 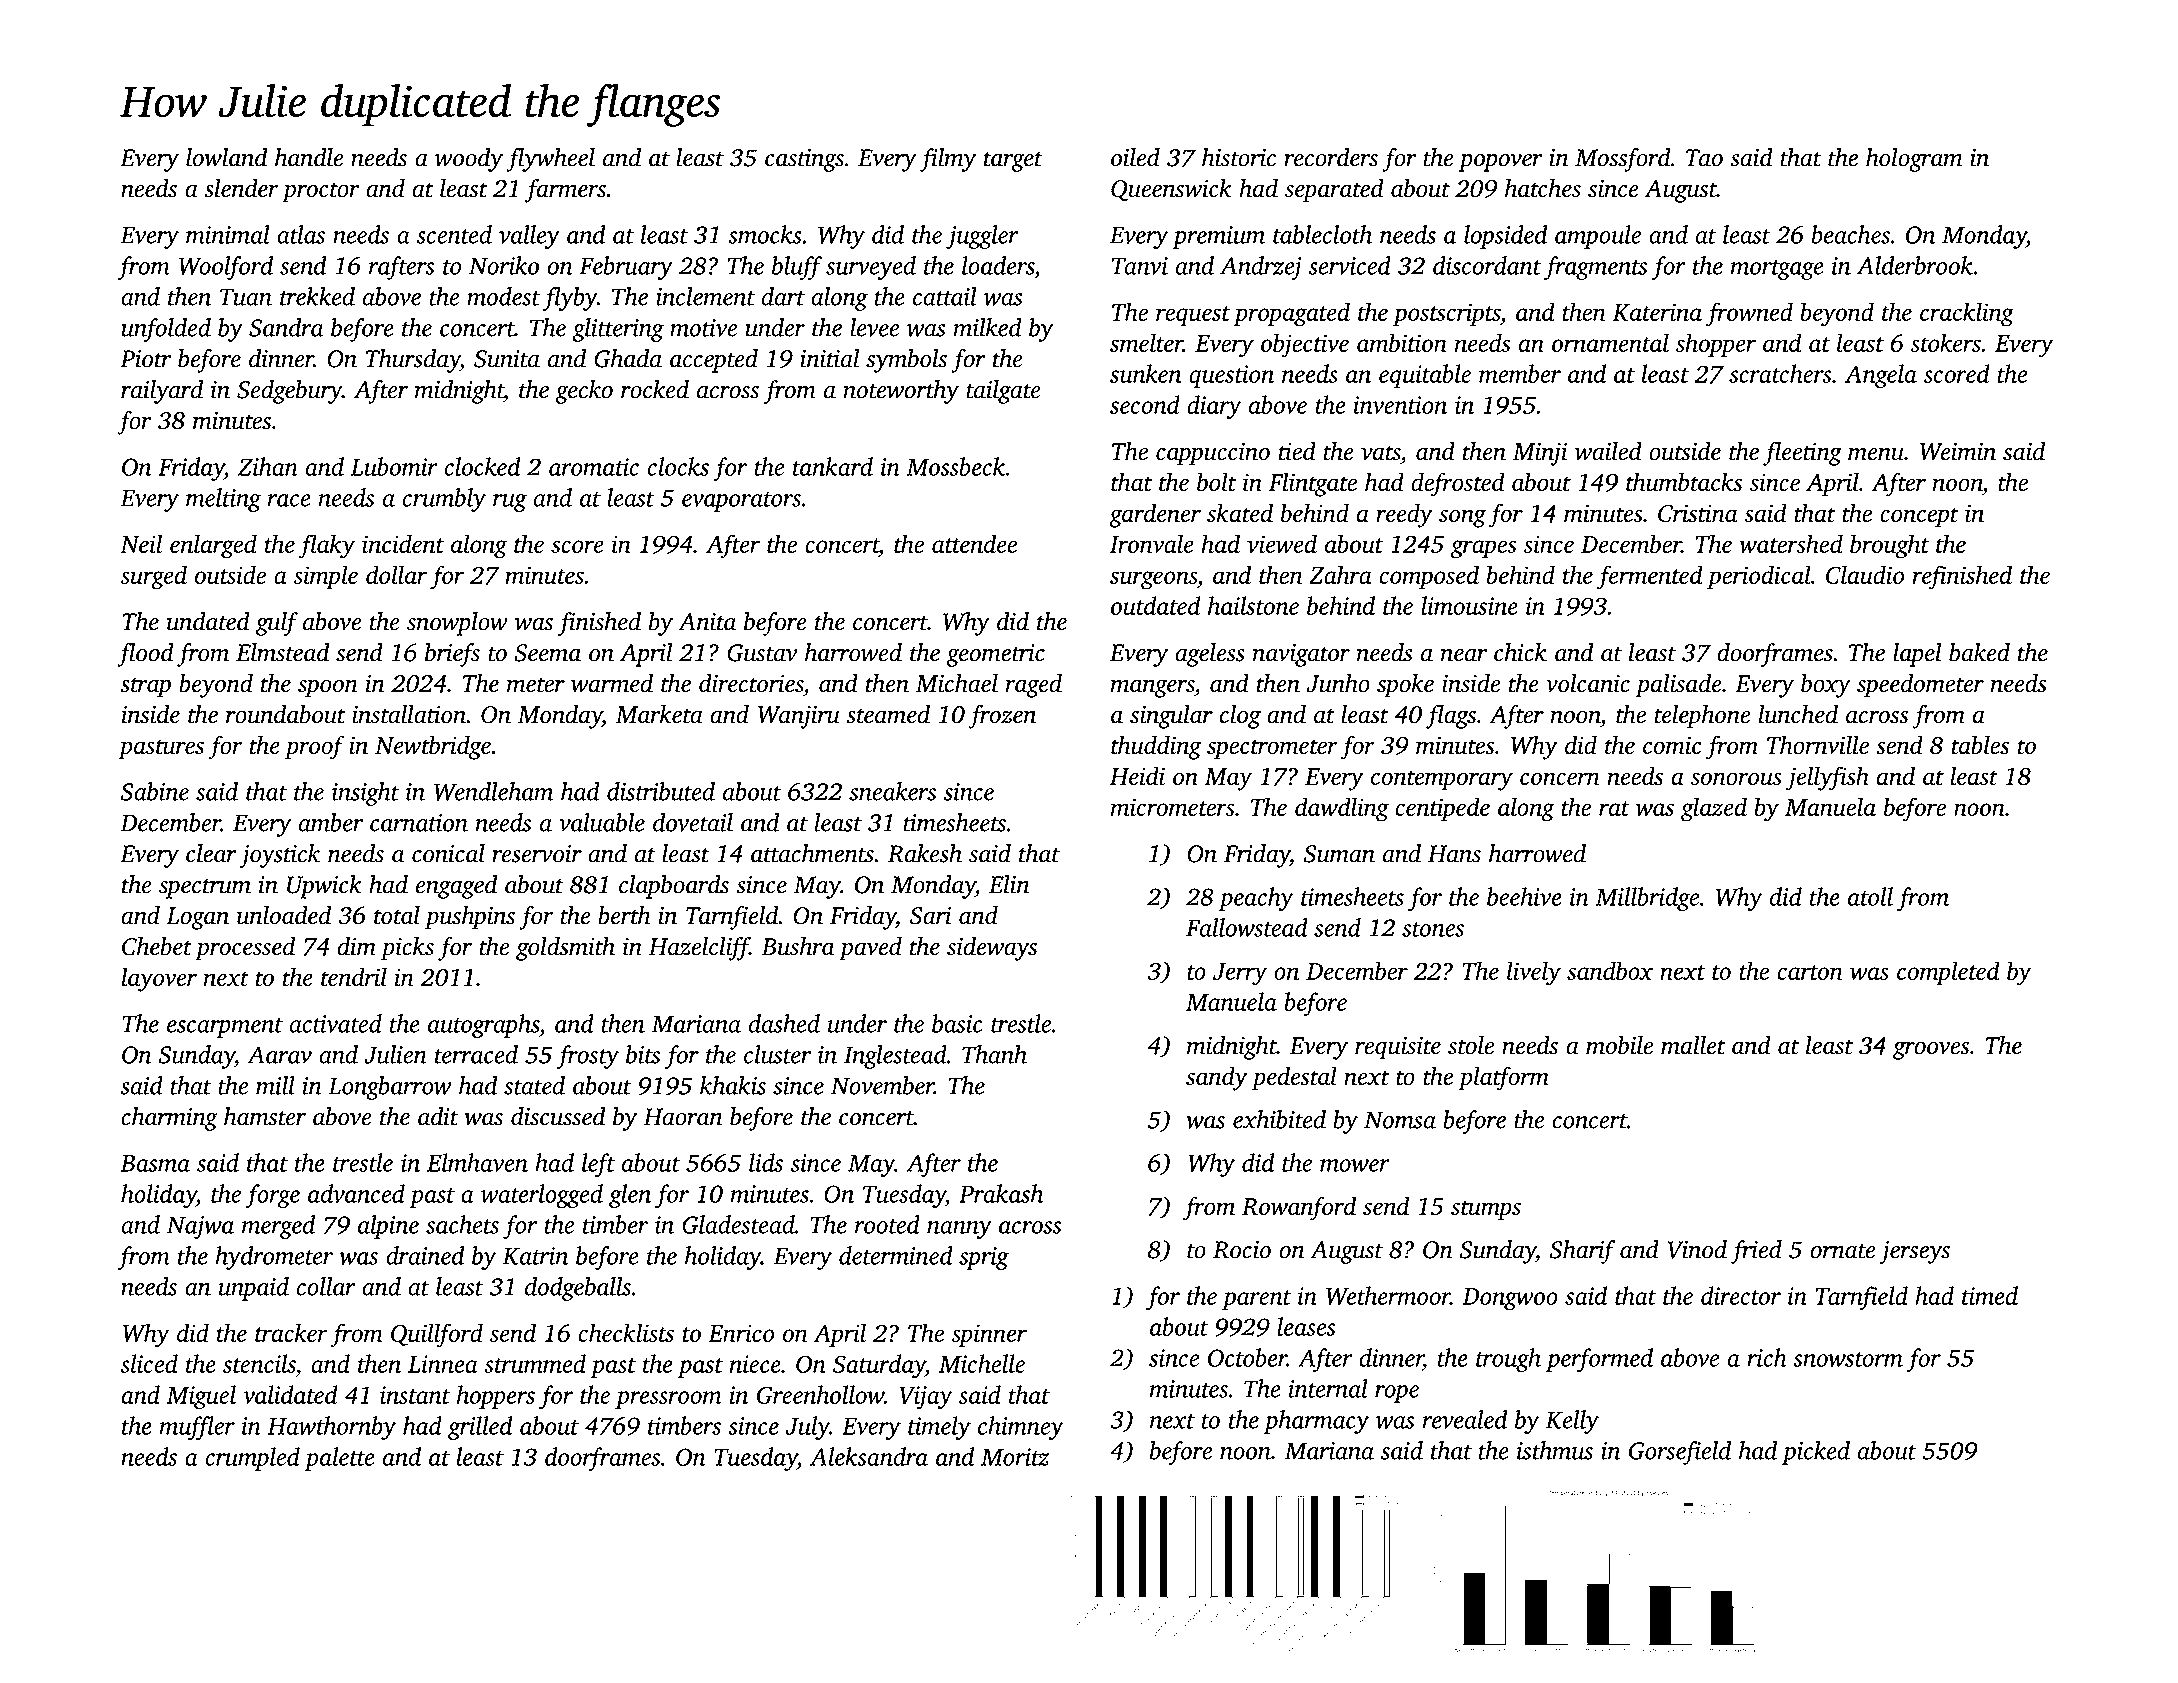 What do you see at coordinates (1881, 376) in the page?
I see `Angela` at bounding box center [1881, 376].
